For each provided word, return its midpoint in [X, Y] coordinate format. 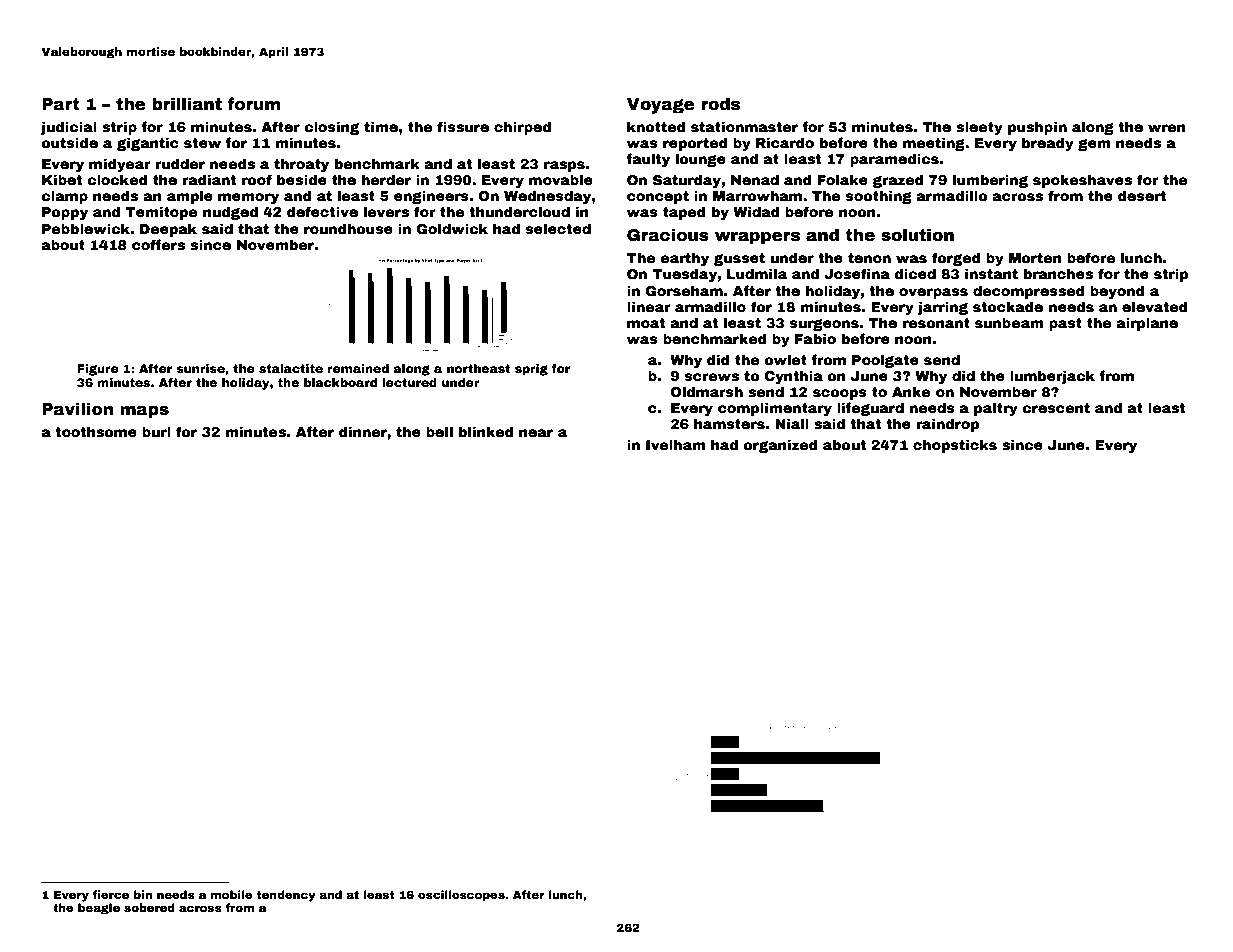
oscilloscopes [461, 896]
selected [558, 228]
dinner [363, 431]
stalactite [291, 368]
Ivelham [676, 444]
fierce [110, 894]
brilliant [187, 104]
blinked [486, 431]
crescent [1056, 408]
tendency [286, 896]
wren [1167, 128]
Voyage [661, 106]
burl [156, 431]
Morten [1035, 258]
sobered [149, 907]
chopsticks [955, 446]
